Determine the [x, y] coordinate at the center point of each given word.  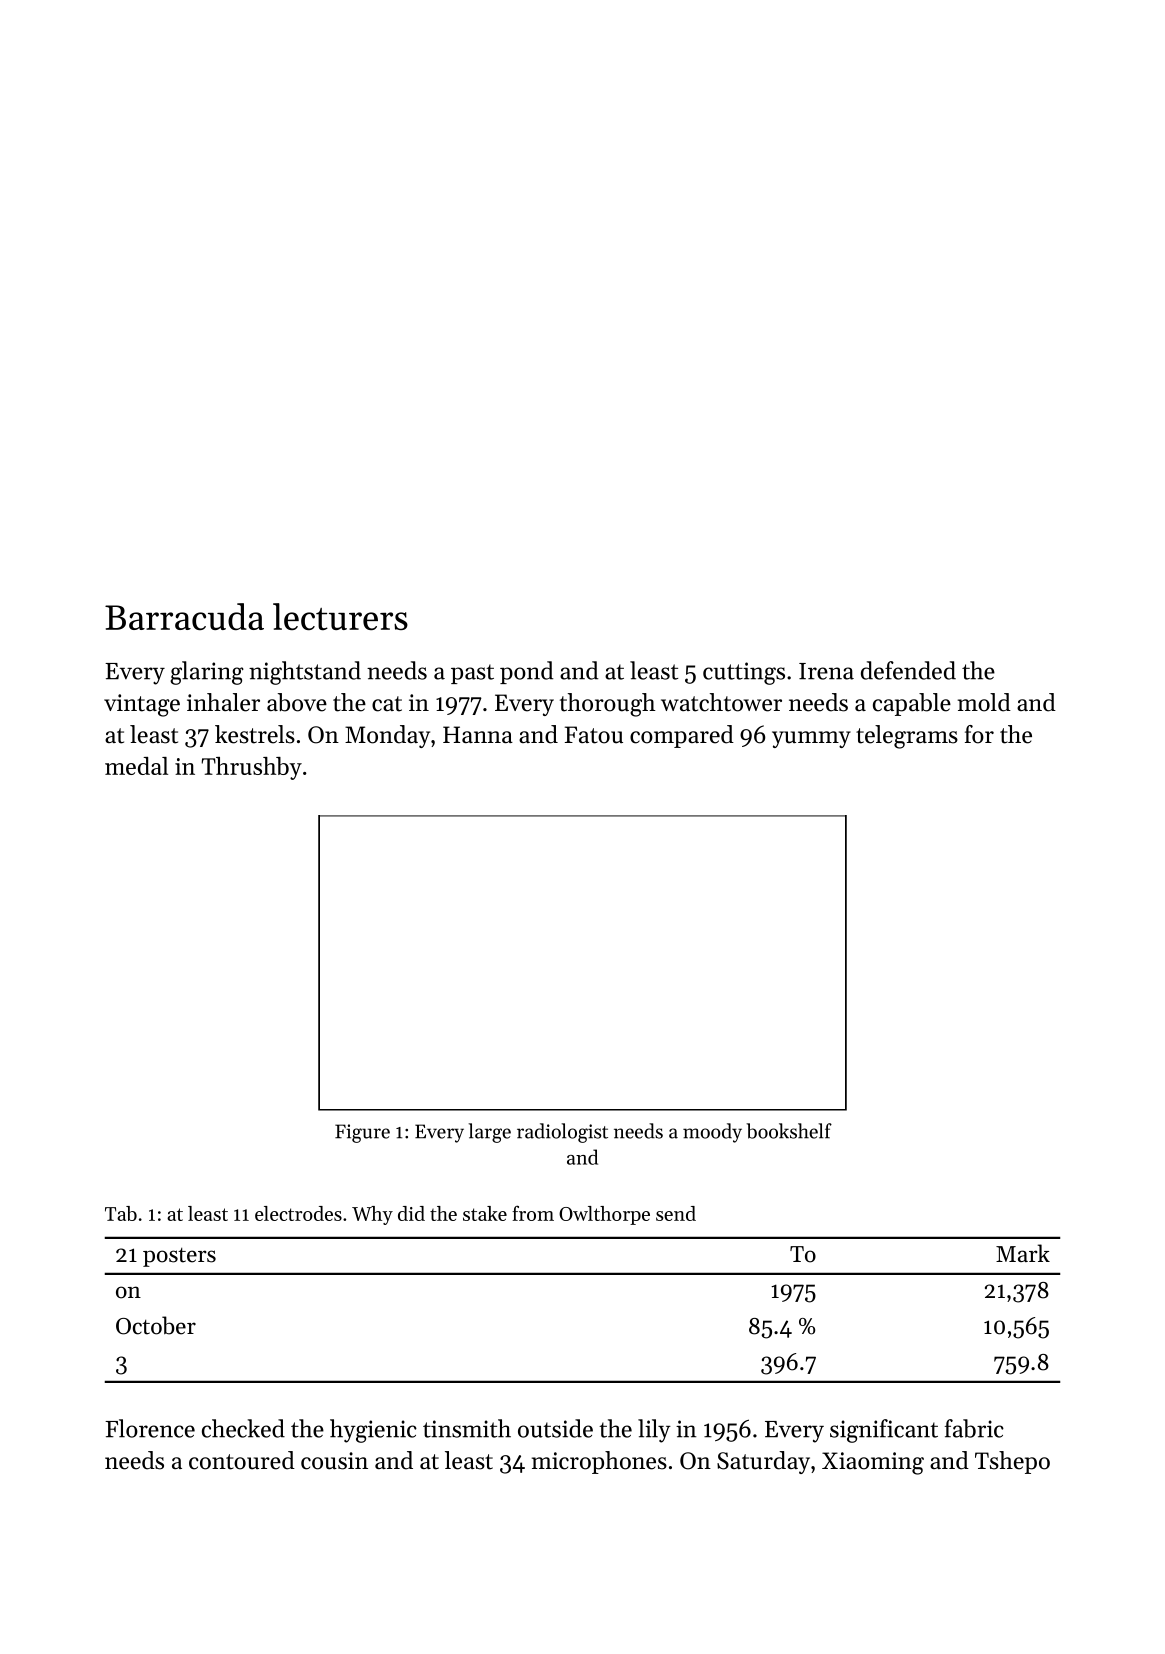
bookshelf [789, 1131]
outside [555, 1428]
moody [712, 1133]
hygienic [373, 1431]
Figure [362, 1133]
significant [884, 1431]
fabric [974, 1428]
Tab [121, 1213]
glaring [207, 673]
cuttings [744, 673]
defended [908, 670]
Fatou [594, 735]
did [411, 1213]
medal [136, 766]
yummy [811, 739]
